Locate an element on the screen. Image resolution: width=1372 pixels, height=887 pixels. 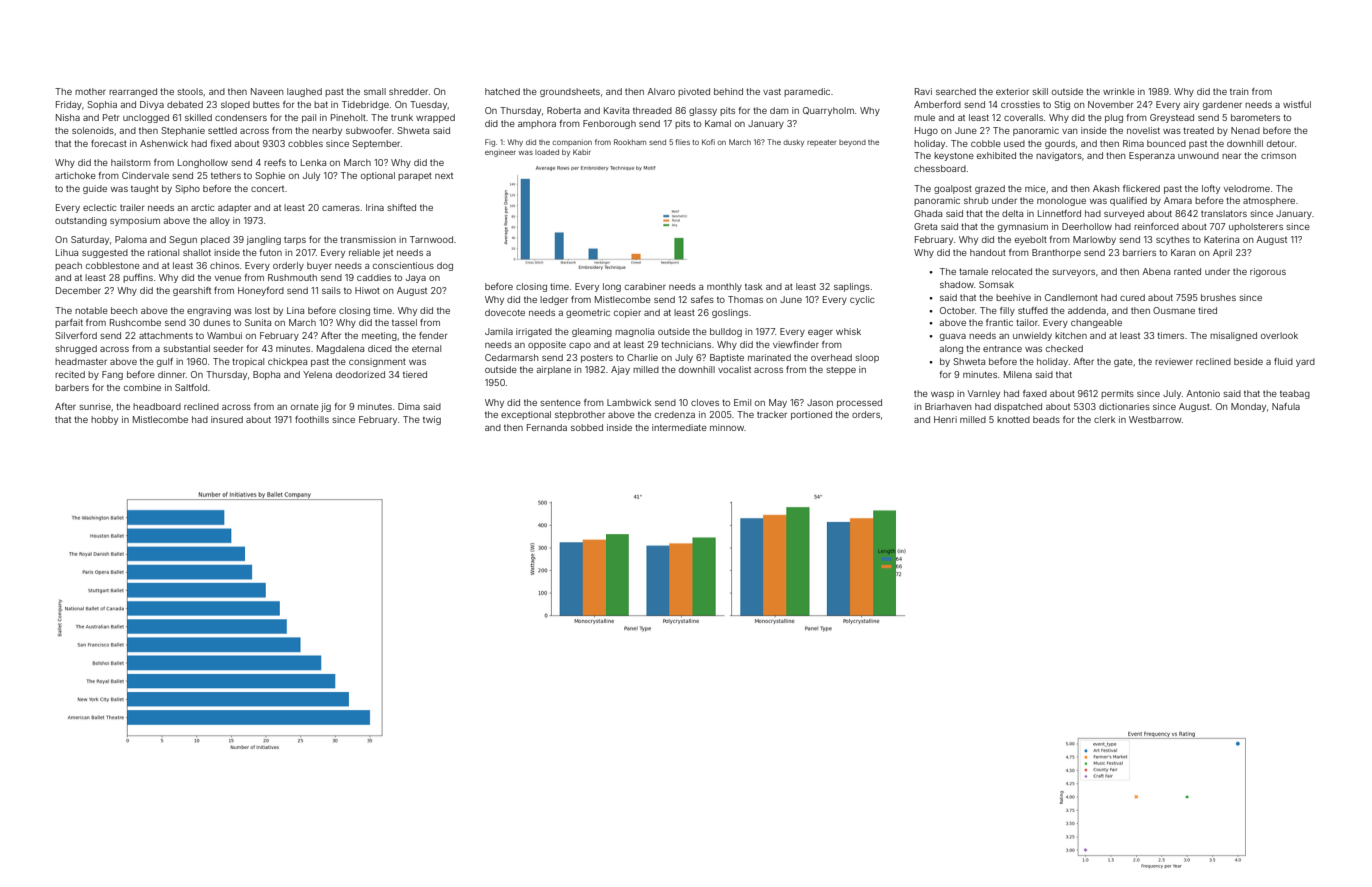
van is located at coordinates (1069, 131).
